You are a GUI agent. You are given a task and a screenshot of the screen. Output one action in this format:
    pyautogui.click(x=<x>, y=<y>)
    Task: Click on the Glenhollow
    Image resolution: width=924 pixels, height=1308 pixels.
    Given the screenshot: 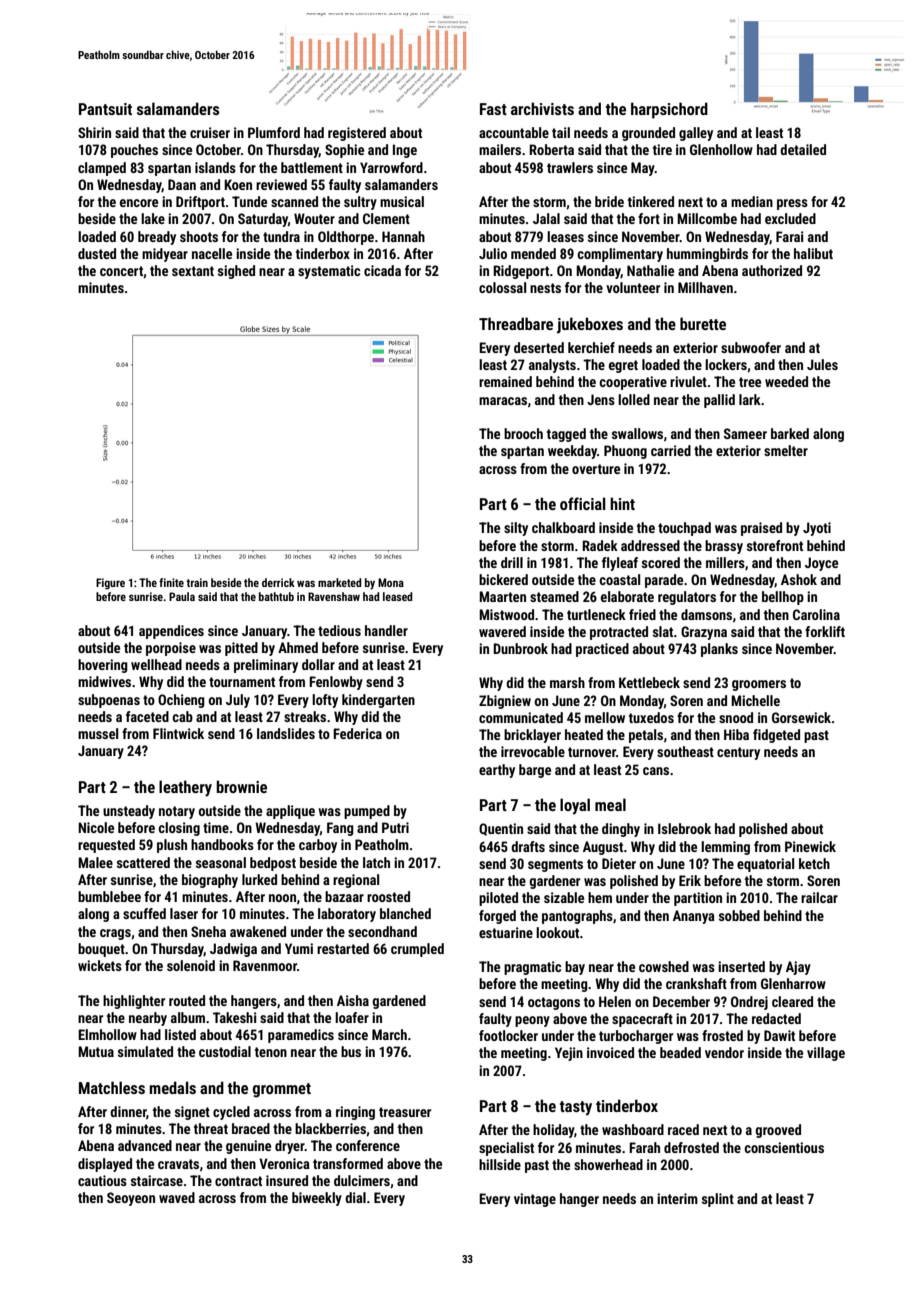 What is the action you would take?
    pyautogui.click(x=721, y=149)
